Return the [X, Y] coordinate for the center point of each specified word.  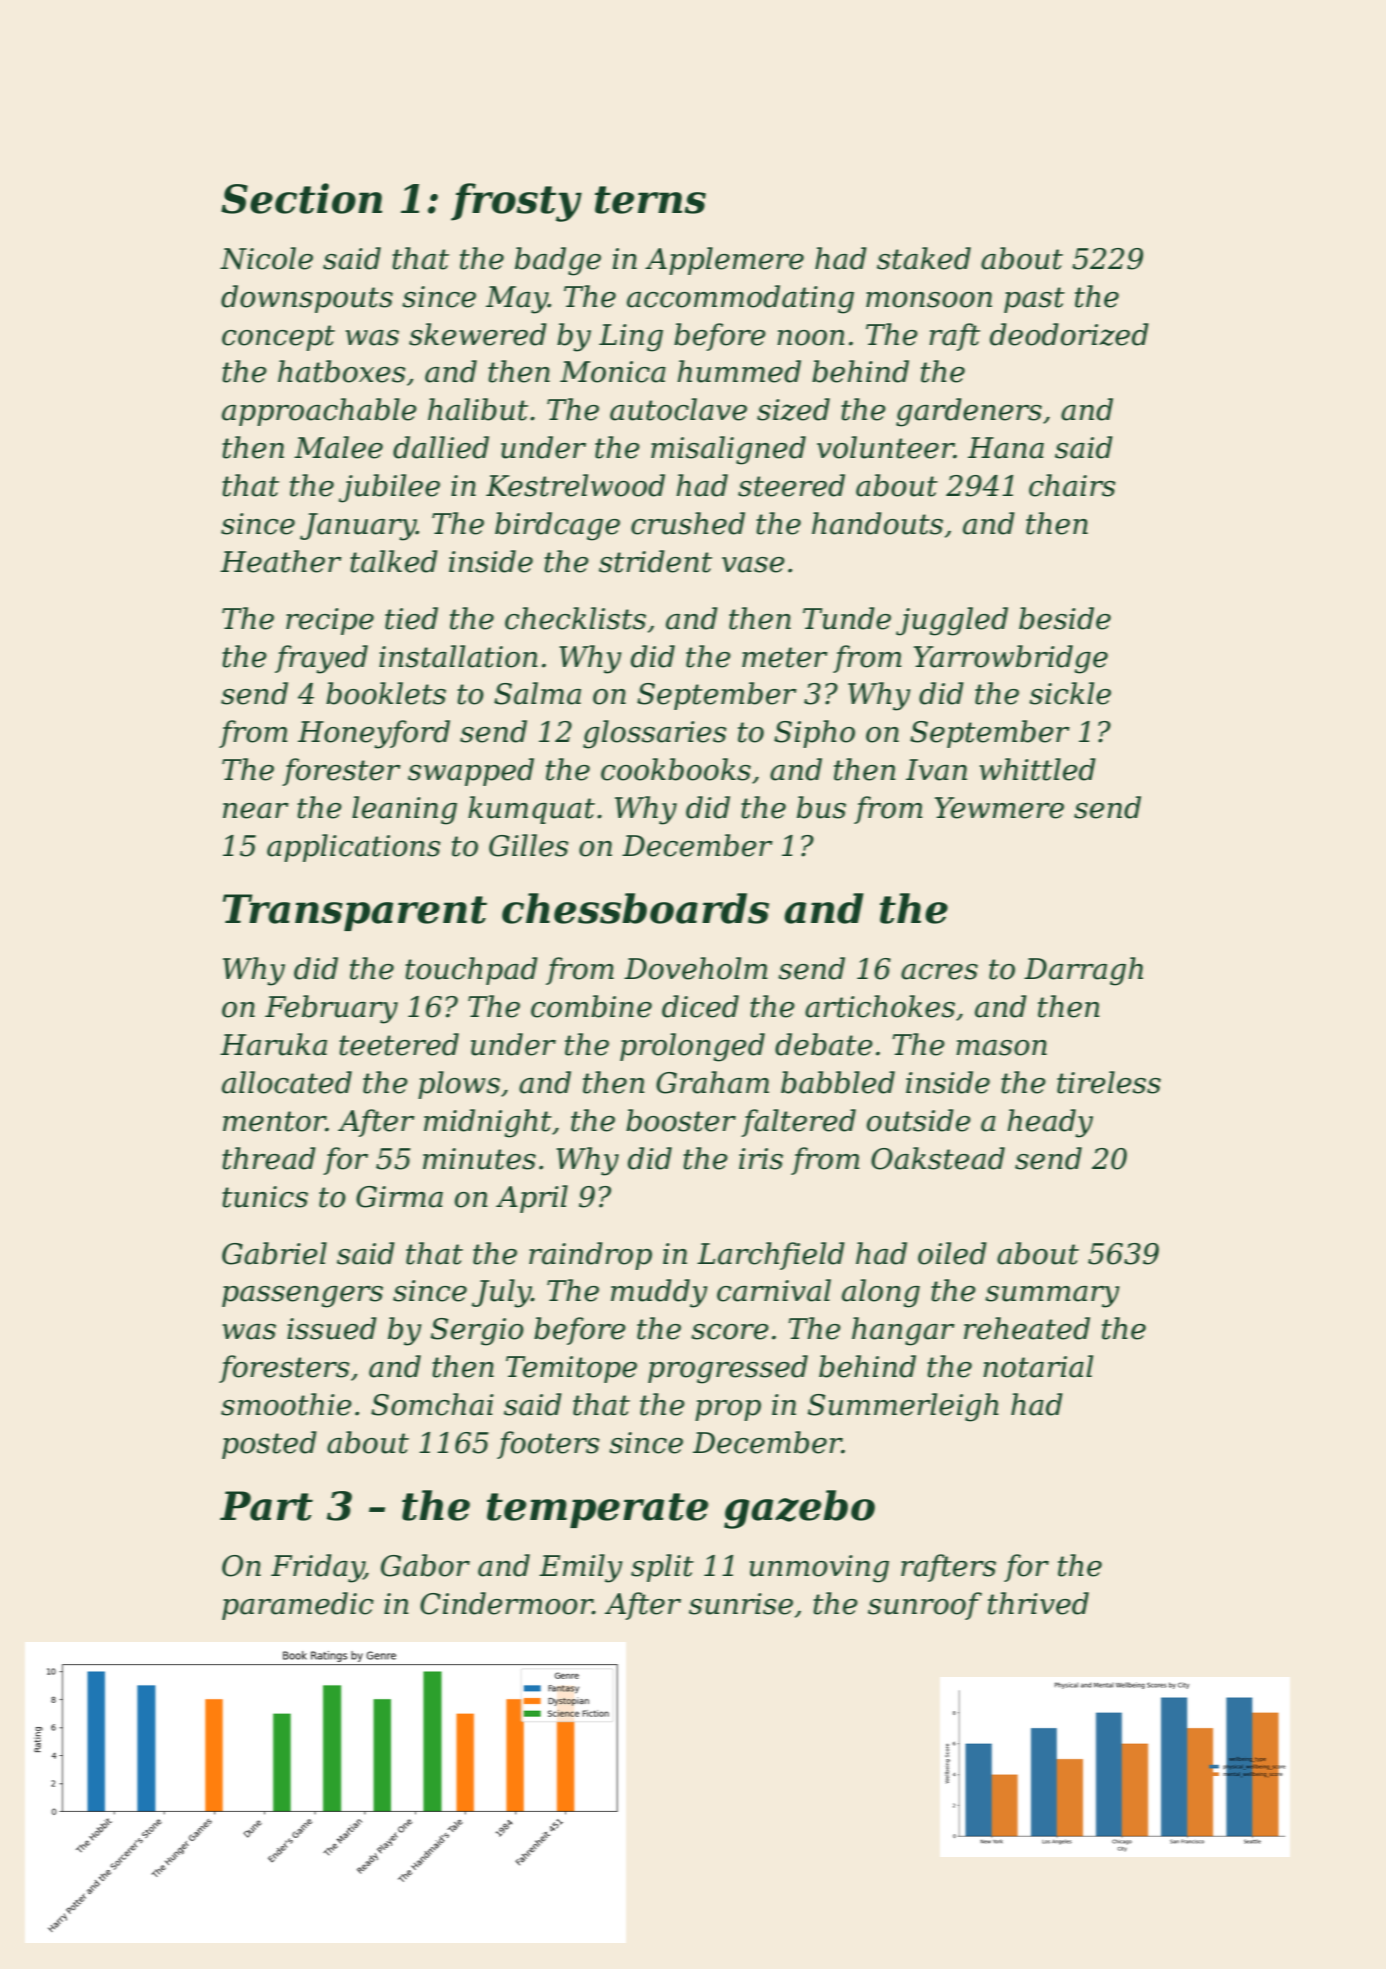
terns [650, 200]
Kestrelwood [575, 485]
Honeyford [374, 734]
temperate [597, 1510]
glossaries [655, 734]
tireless [1109, 1082]
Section [301, 198]
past [1034, 300]
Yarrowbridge [1011, 659]
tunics [265, 1197]
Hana [1006, 448]
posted [269, 1445]
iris [761, 1159]
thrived [1038, 1603]
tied [411, 618]
